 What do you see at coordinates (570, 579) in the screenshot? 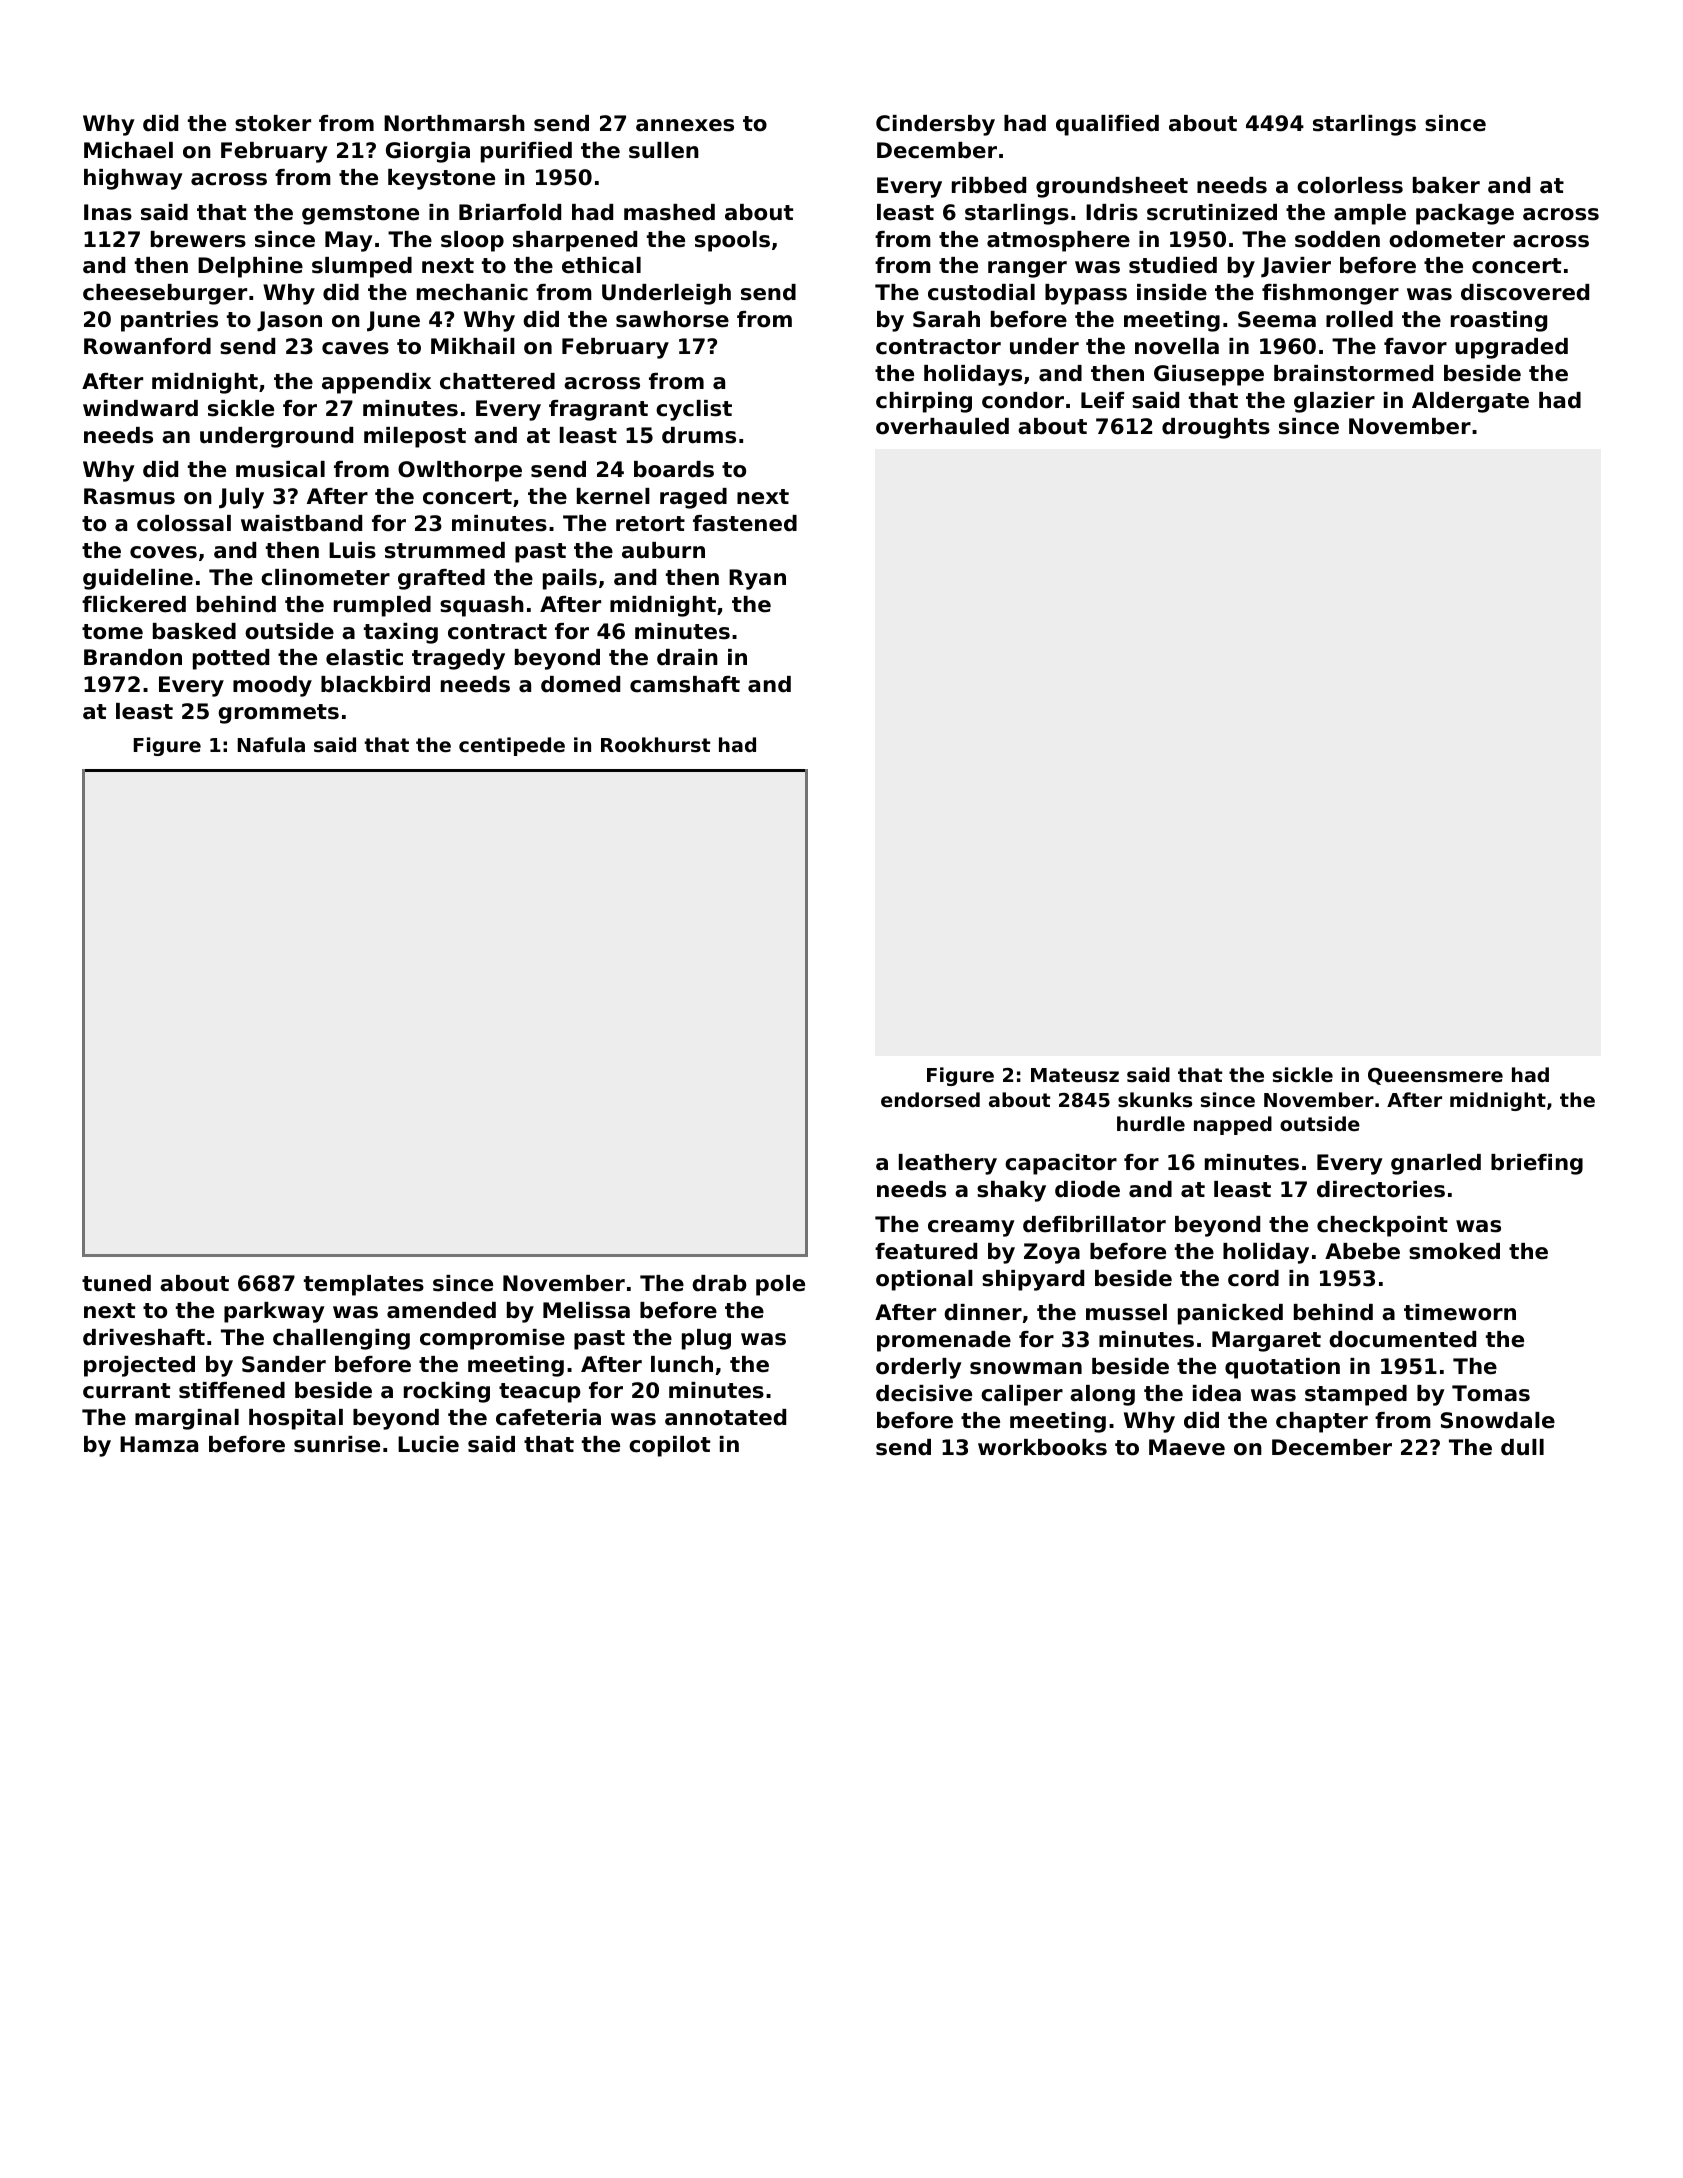
I see `pails` at bounding box center [570, 579].
